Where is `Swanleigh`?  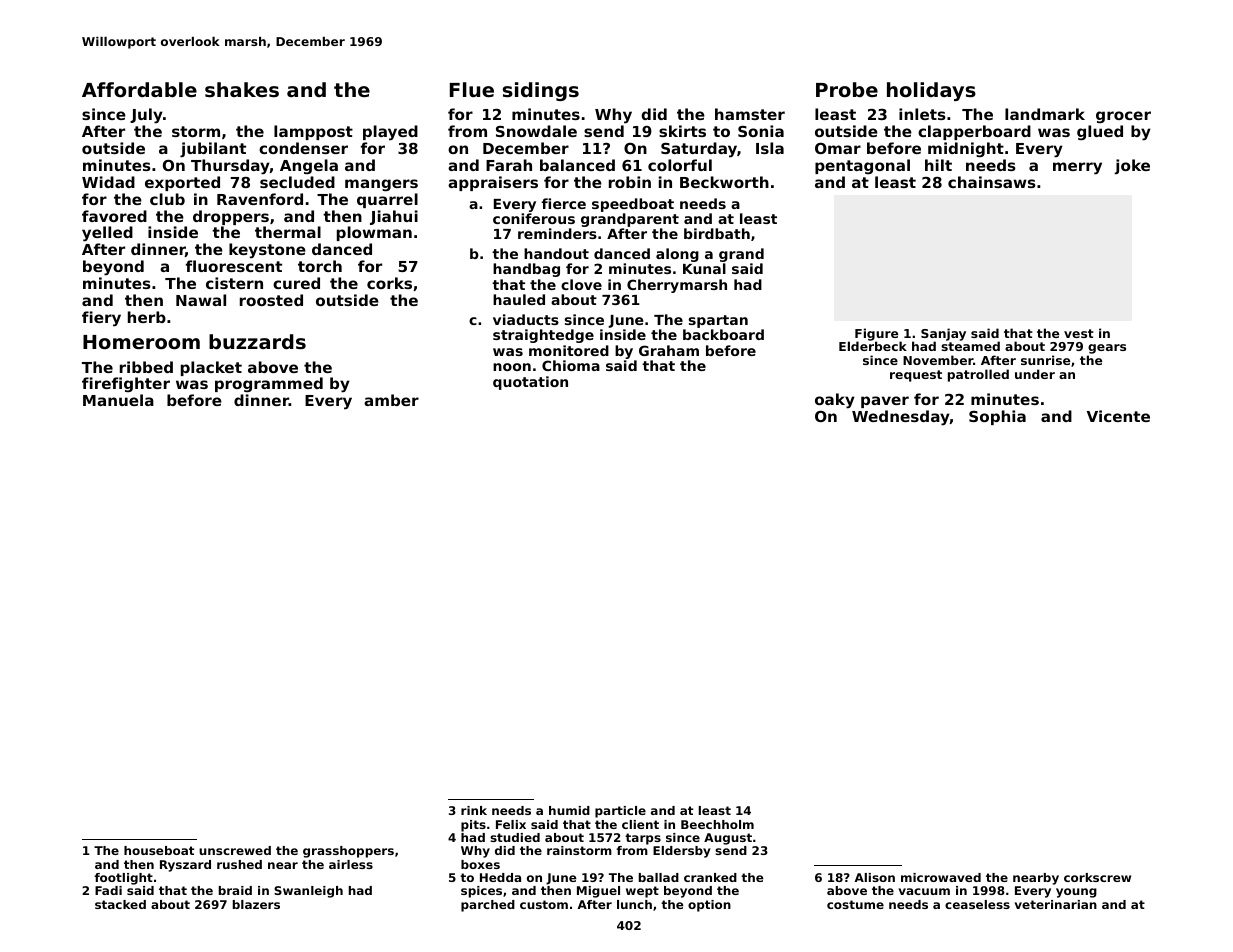
Swanleigh is located at coordinates (308, 892).
